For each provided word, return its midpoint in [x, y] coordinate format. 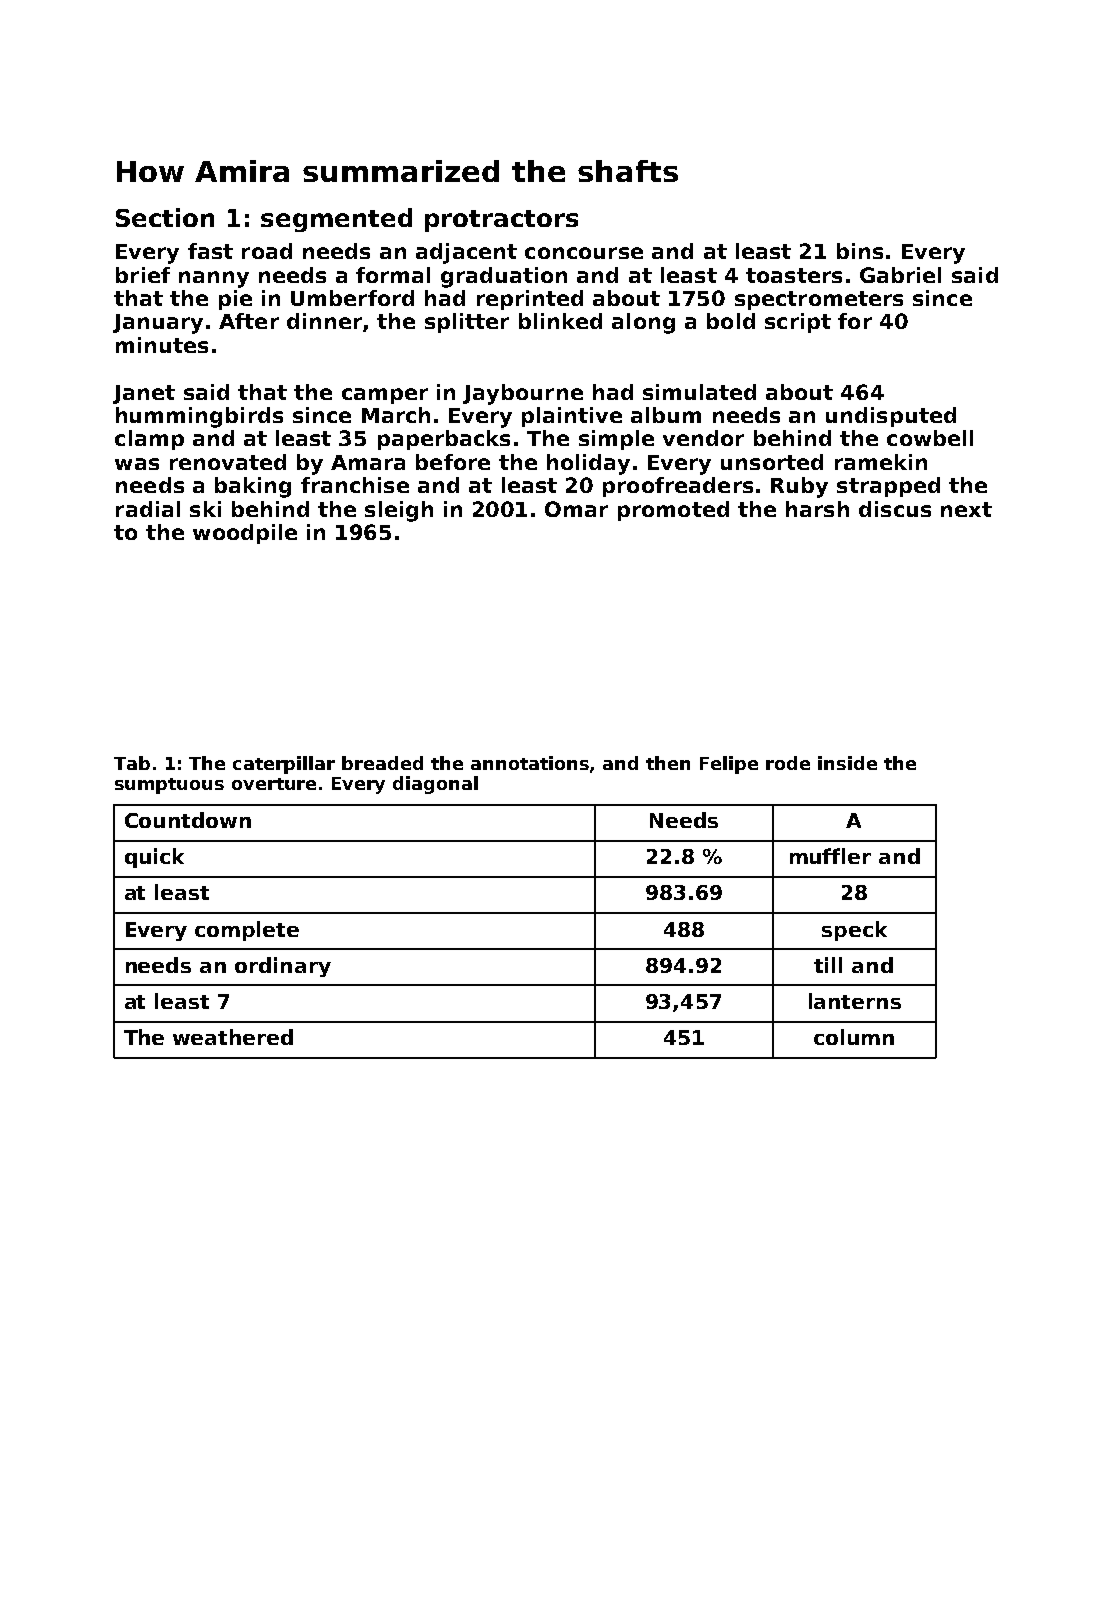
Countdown [188, 820]
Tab [132, 763]
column [854, 1037]
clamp [149, 440]
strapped [888, 487]
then [668, 763]
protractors [501, 221]
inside [847, 763]
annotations [531, 764]
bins [860, 251]
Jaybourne [523, 394]
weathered [233, 1037]
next [966, 509]
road [267, 251]
